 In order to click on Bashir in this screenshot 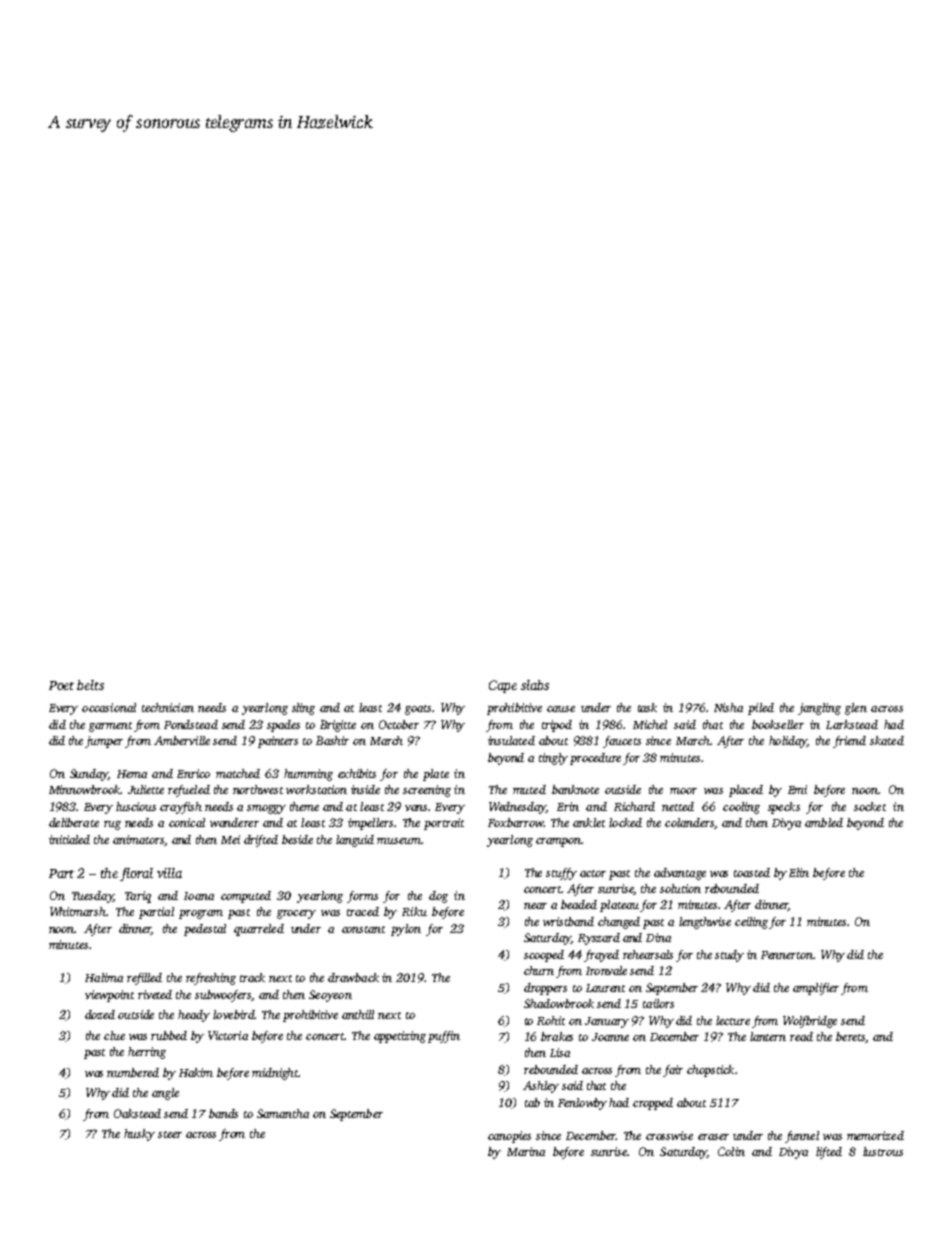, I will do `click(332, 740)`.
